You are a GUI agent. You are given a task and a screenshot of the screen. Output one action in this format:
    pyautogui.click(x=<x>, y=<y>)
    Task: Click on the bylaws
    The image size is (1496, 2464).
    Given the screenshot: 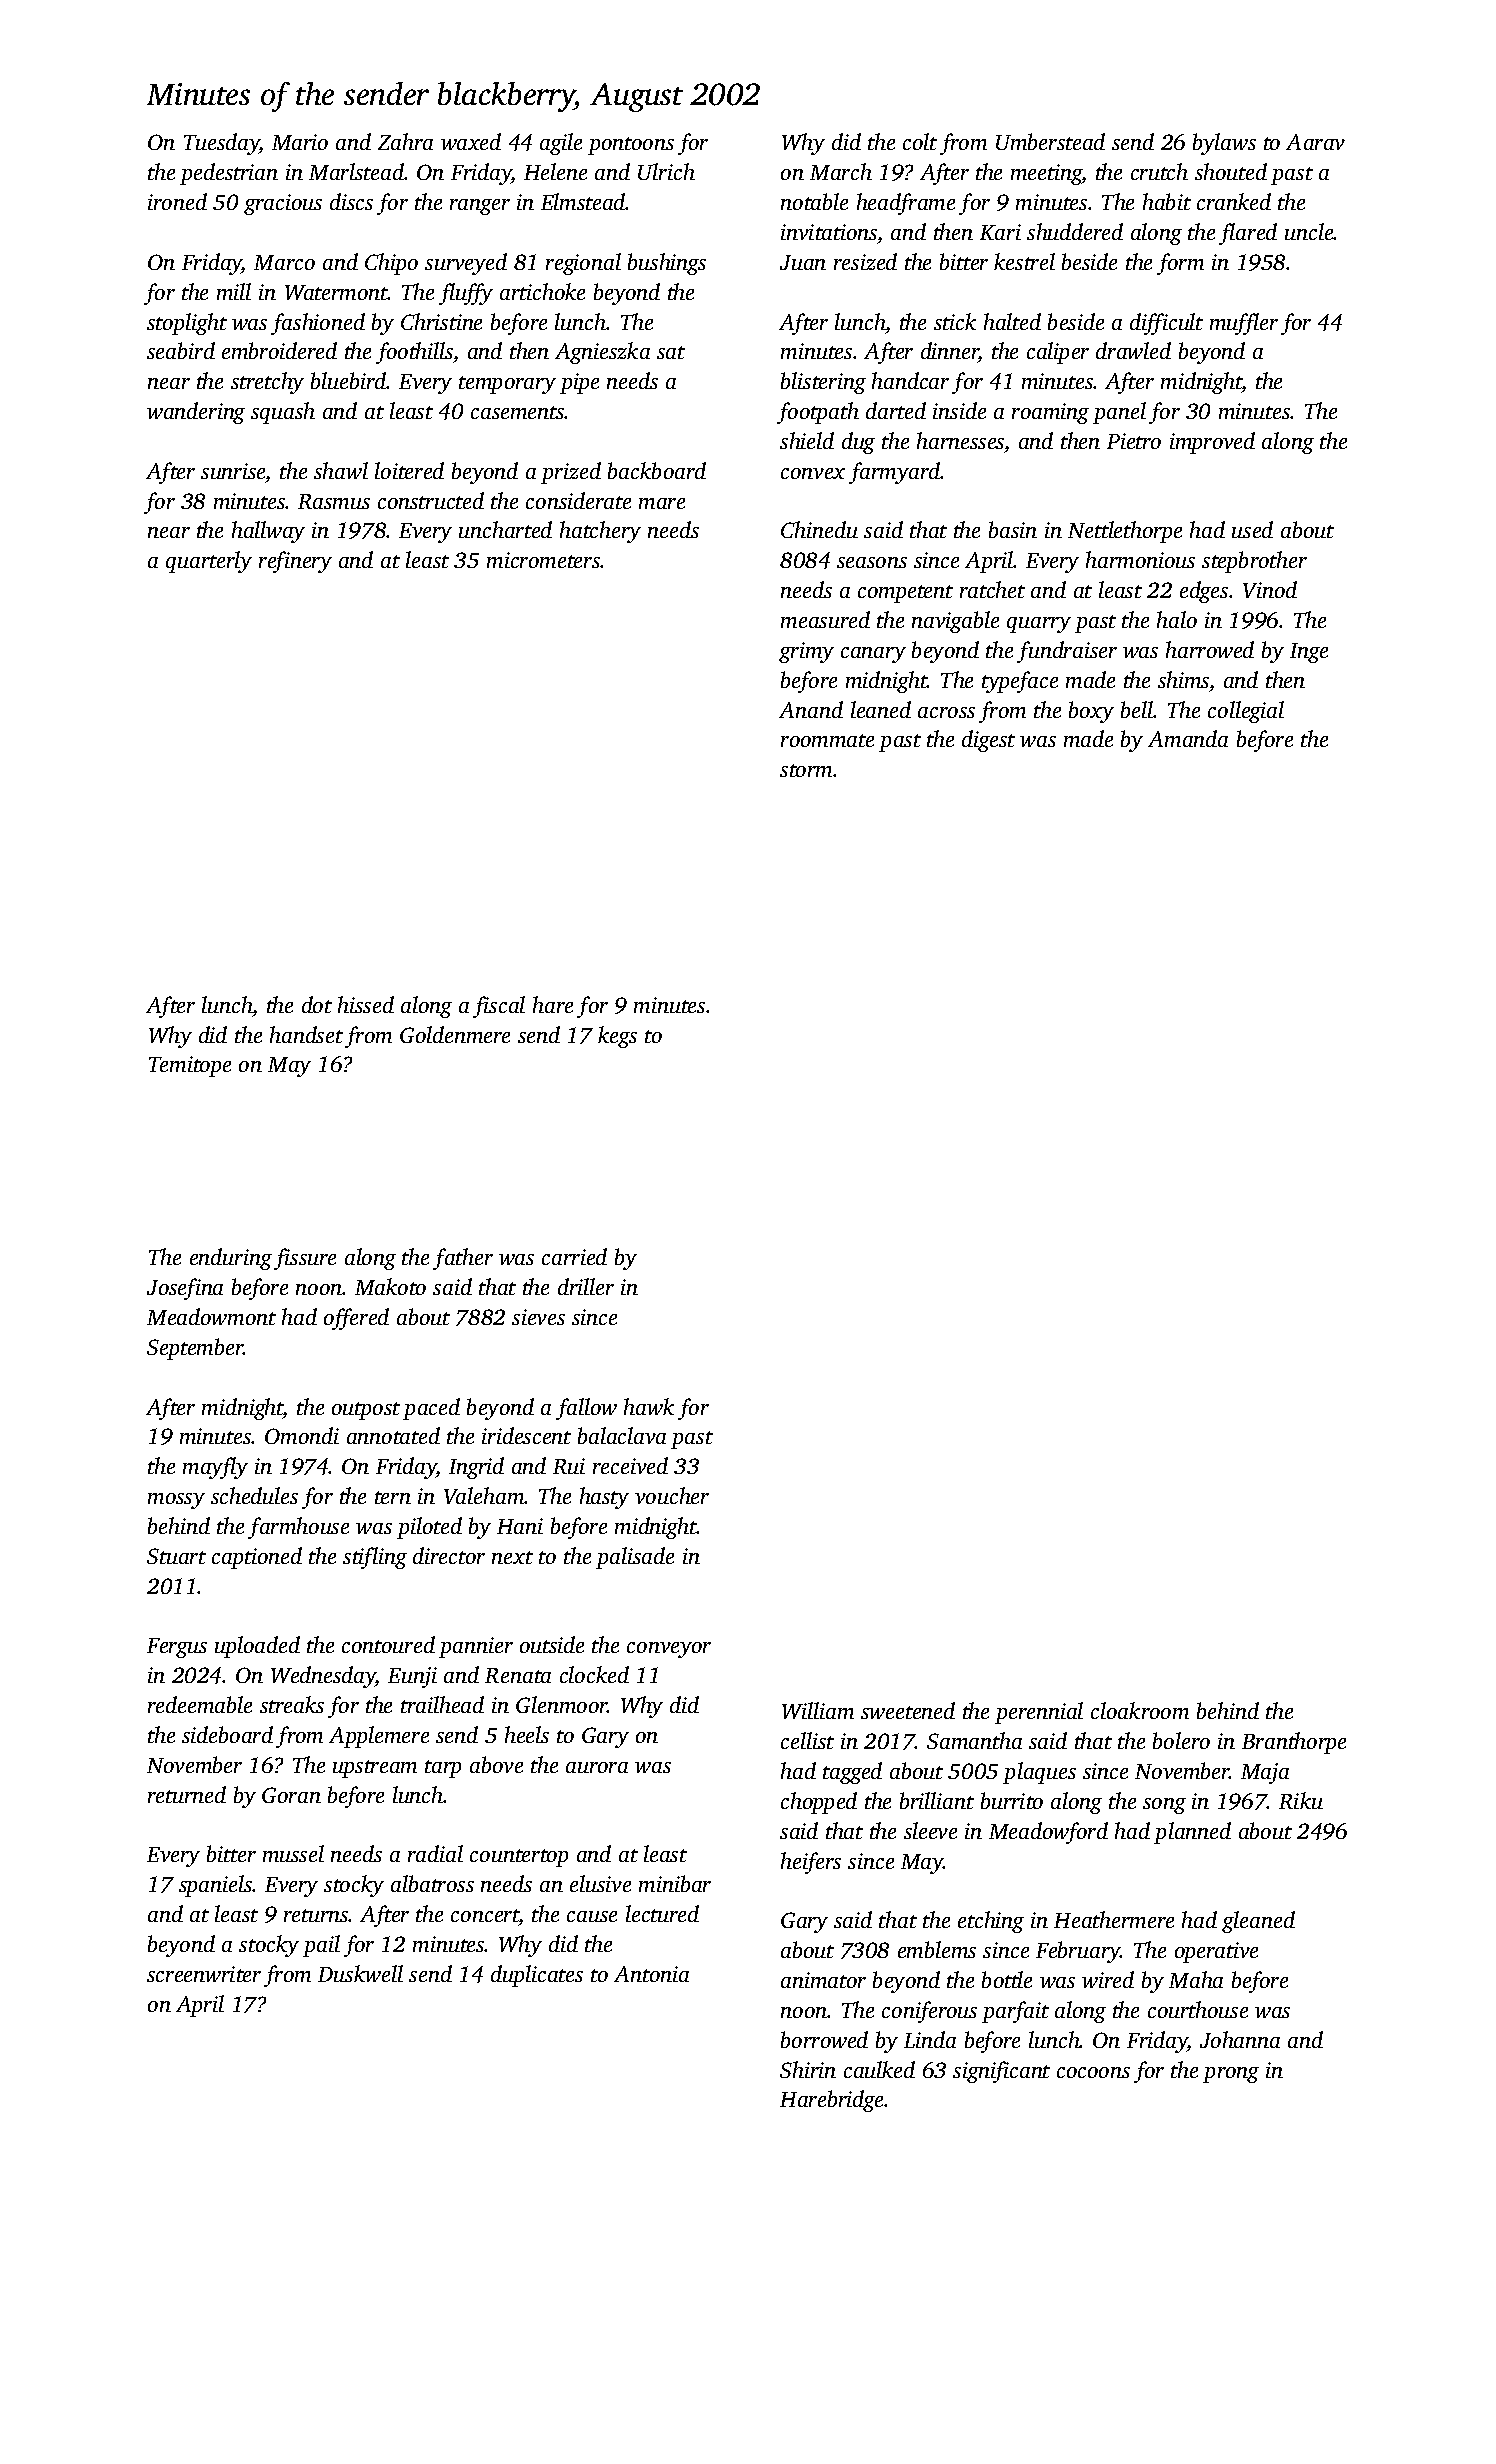 What is the action you would take?
    pyautogui.click(x=1224, y=144)
